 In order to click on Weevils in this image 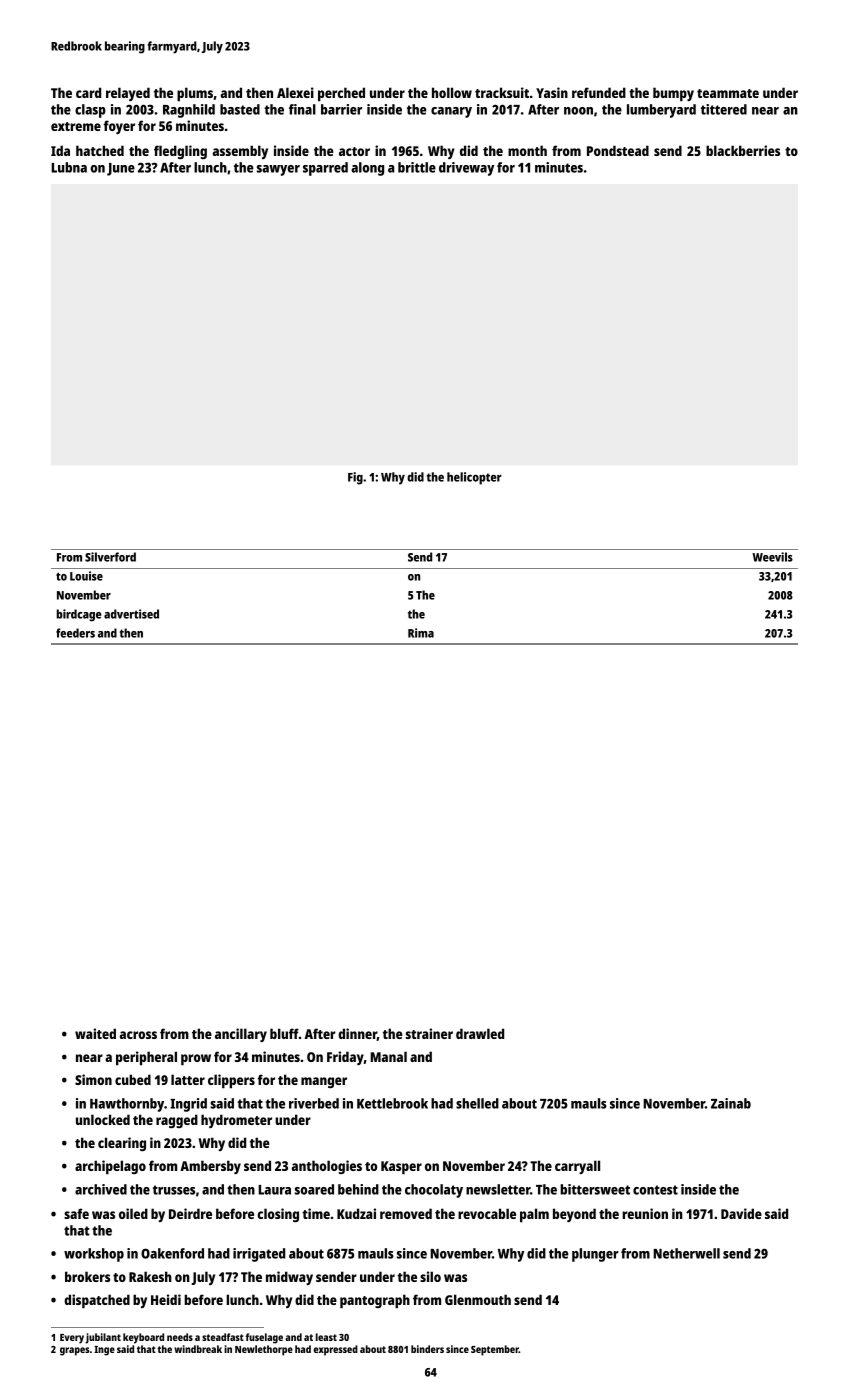, I will do `click(772, 557)`.
